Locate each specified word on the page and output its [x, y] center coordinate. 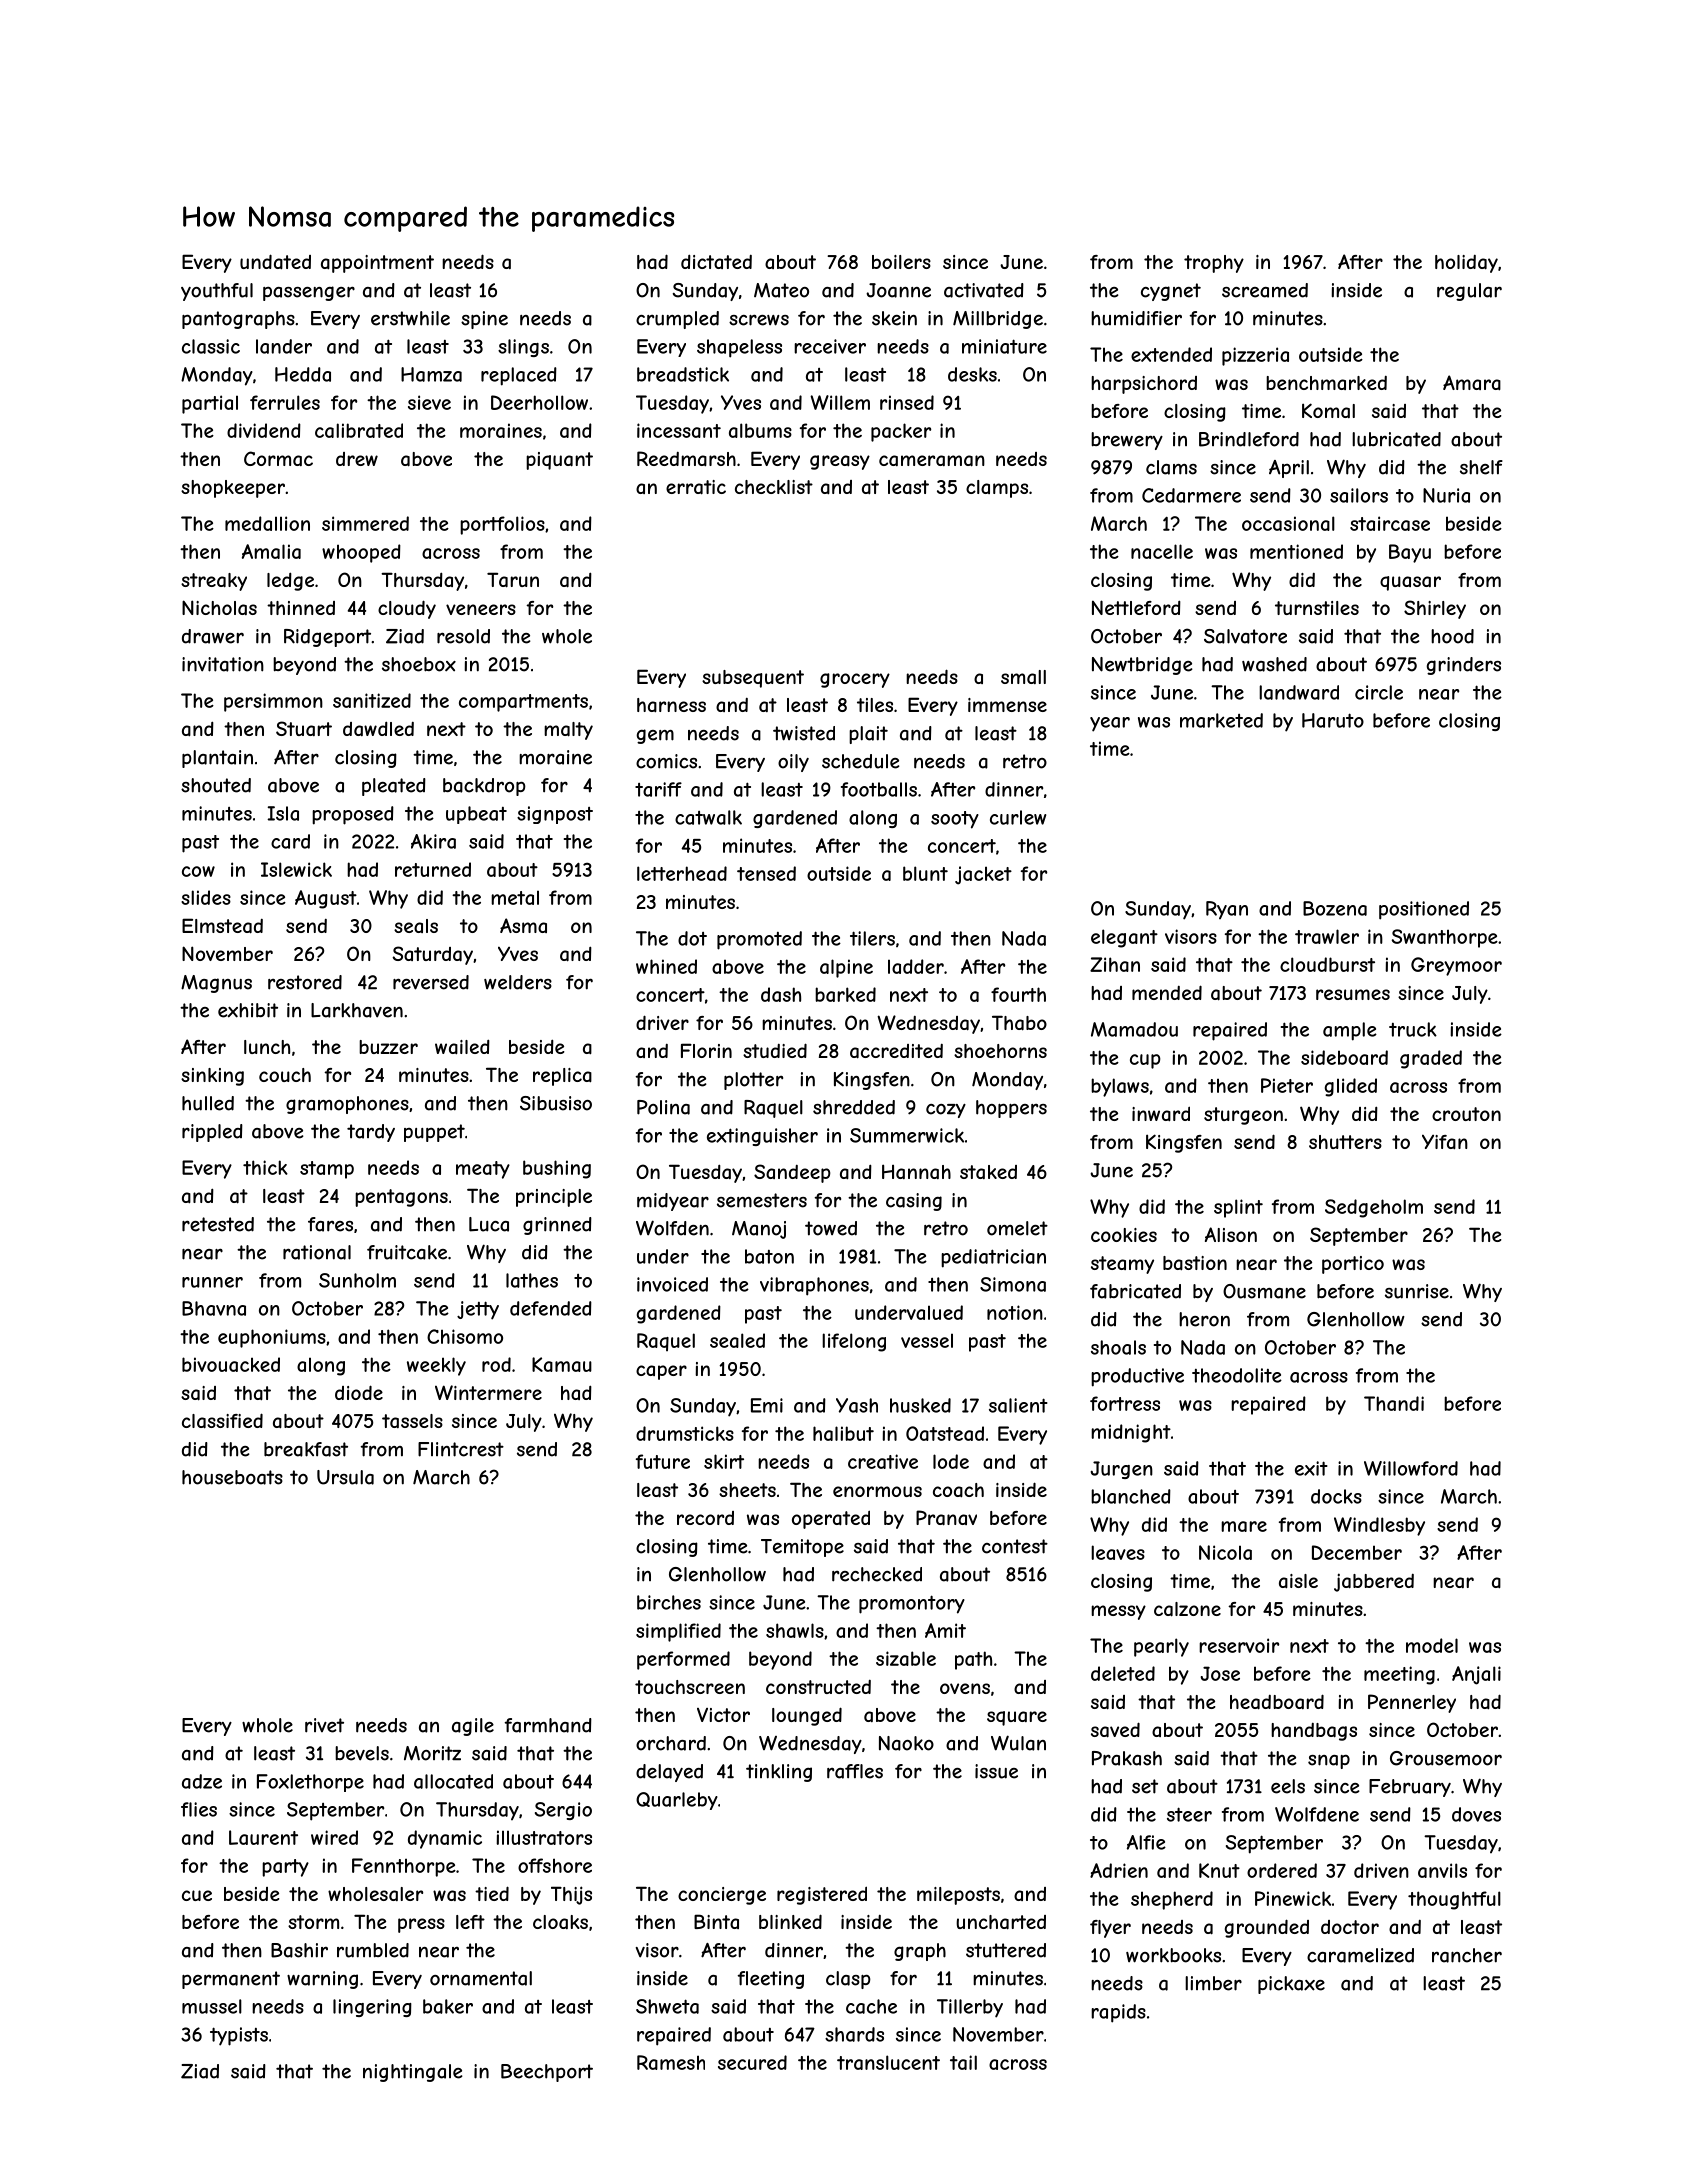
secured [752, 2062]
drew [357, 459]
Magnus [216, 984]
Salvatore [1245, 636]
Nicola [1225, 1552]
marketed [1221, 720]
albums [760, 430]
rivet [324, 1725]
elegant [1124, 938]
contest [1015, 1546]
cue [197, 1895]
